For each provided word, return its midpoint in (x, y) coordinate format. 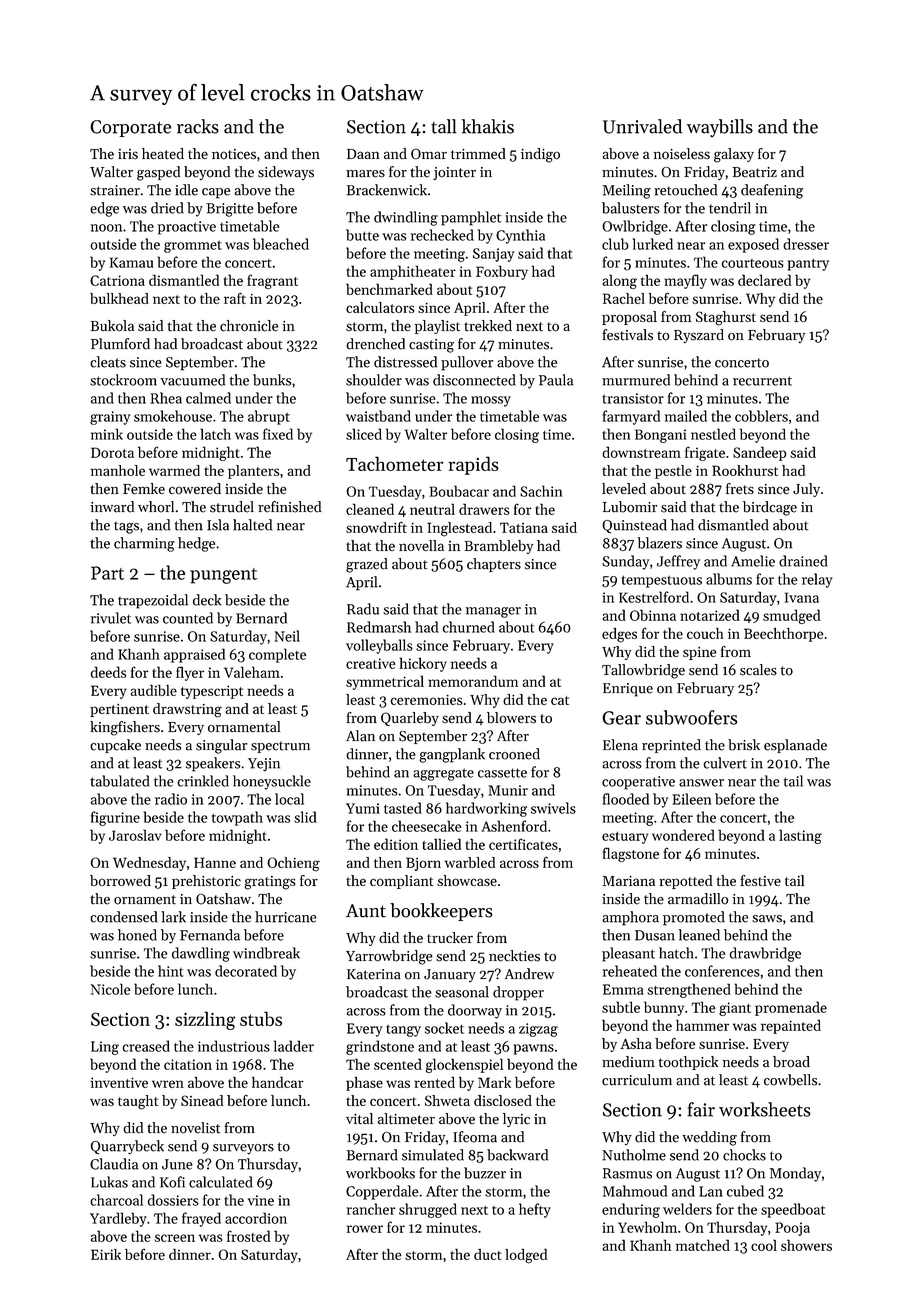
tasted (403, 808)
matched (703, 1245)
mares (365, 174)
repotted (686, 882)
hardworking (486, 809)
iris (128, 154)
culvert (725, 763)
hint (171, 971)
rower (365, 1229)
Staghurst (726, 318)
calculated (221, 1182)
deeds (108, 672)
